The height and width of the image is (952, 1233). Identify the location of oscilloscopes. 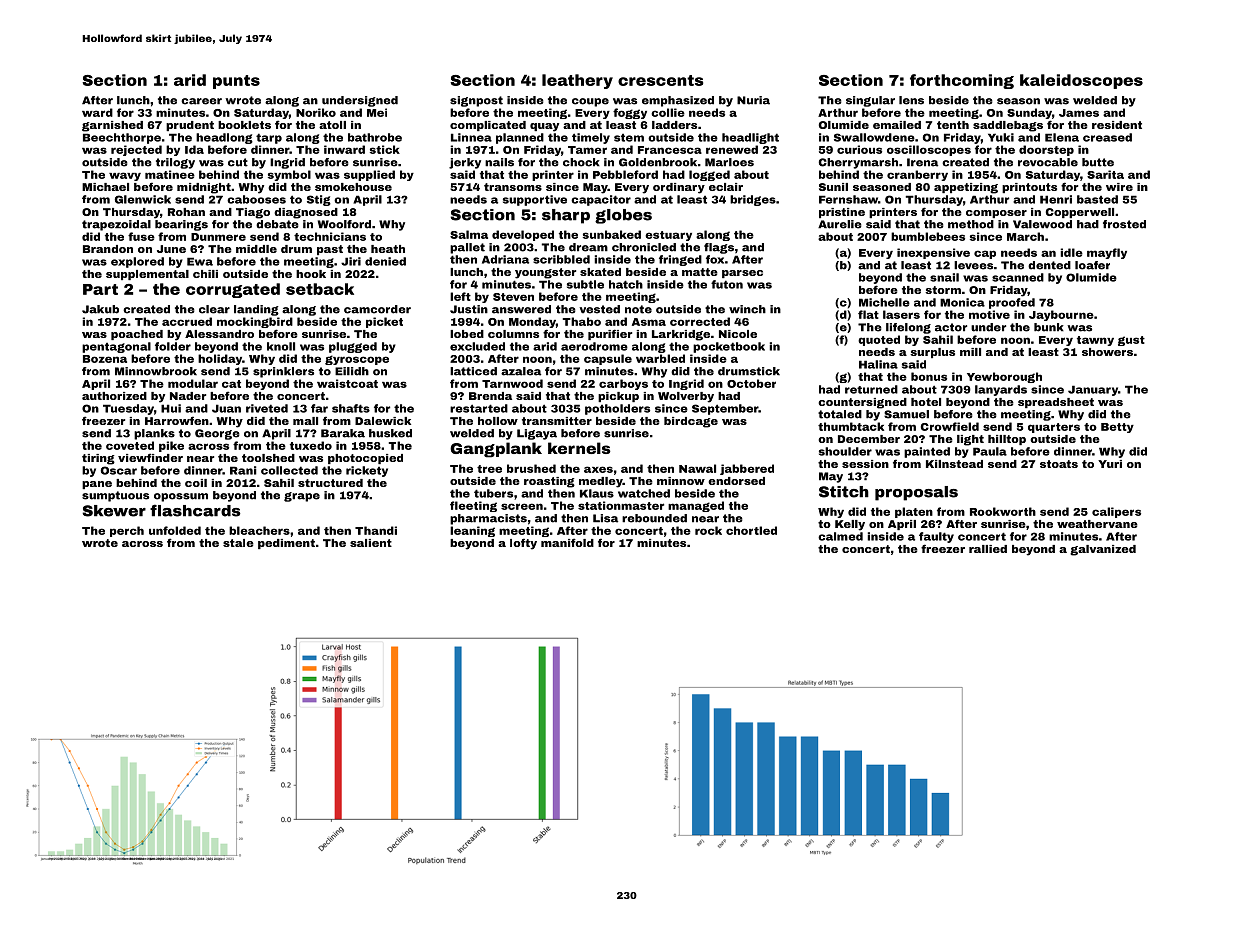
(929, 150).
